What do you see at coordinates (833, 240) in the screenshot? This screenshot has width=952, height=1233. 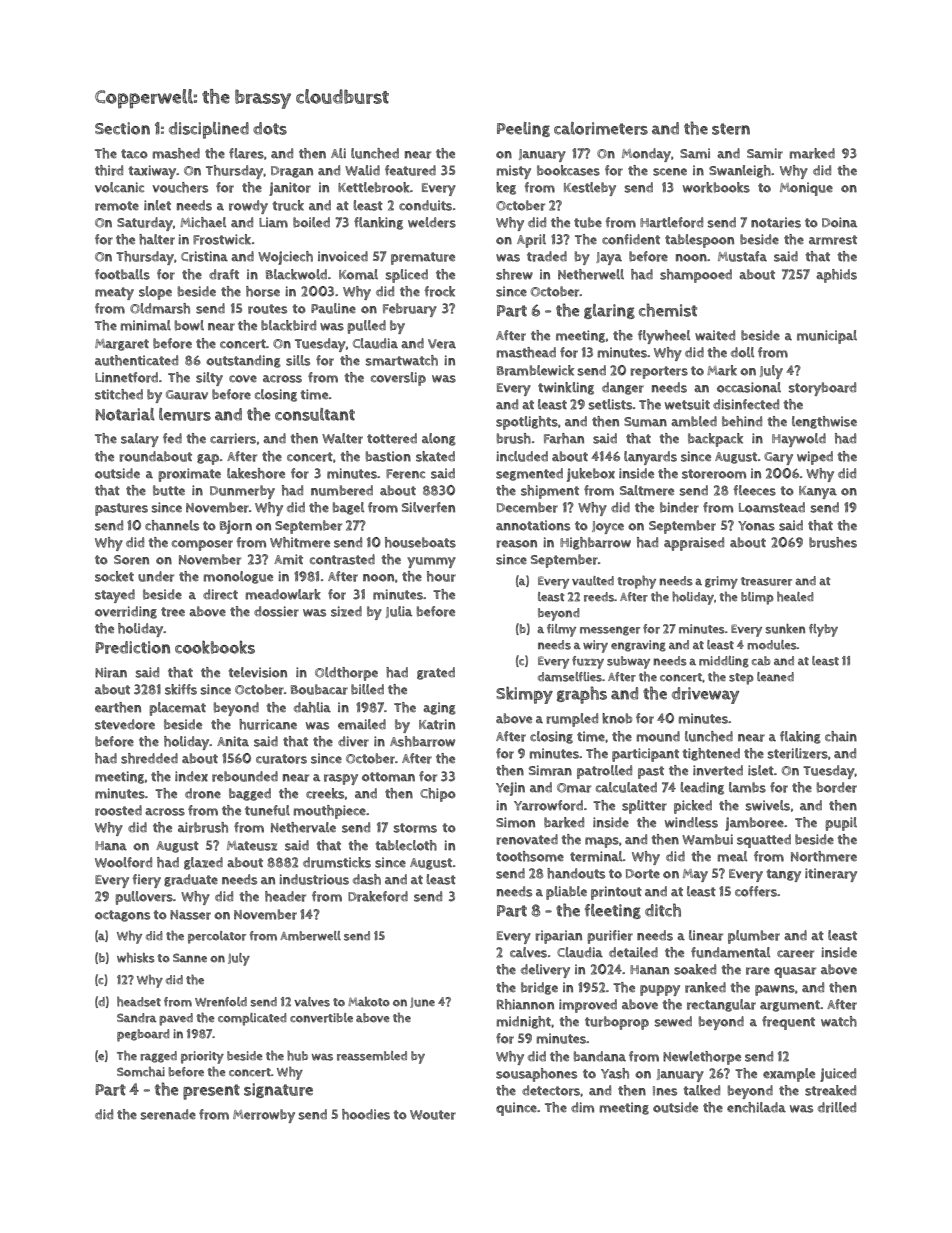 I see `armrest` at bounding box center [833, 240].
